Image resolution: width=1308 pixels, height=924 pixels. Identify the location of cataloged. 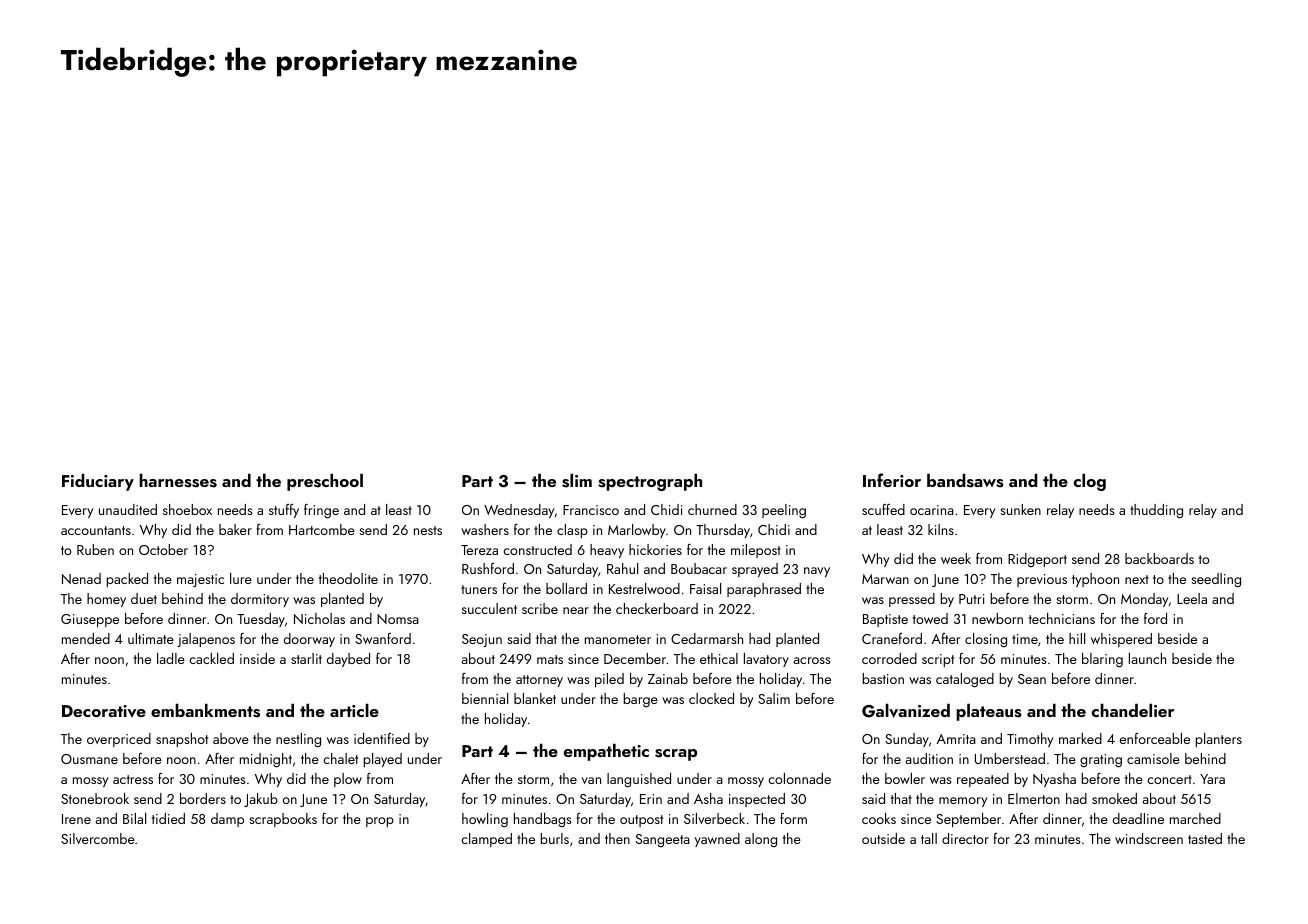
(965, 680).
